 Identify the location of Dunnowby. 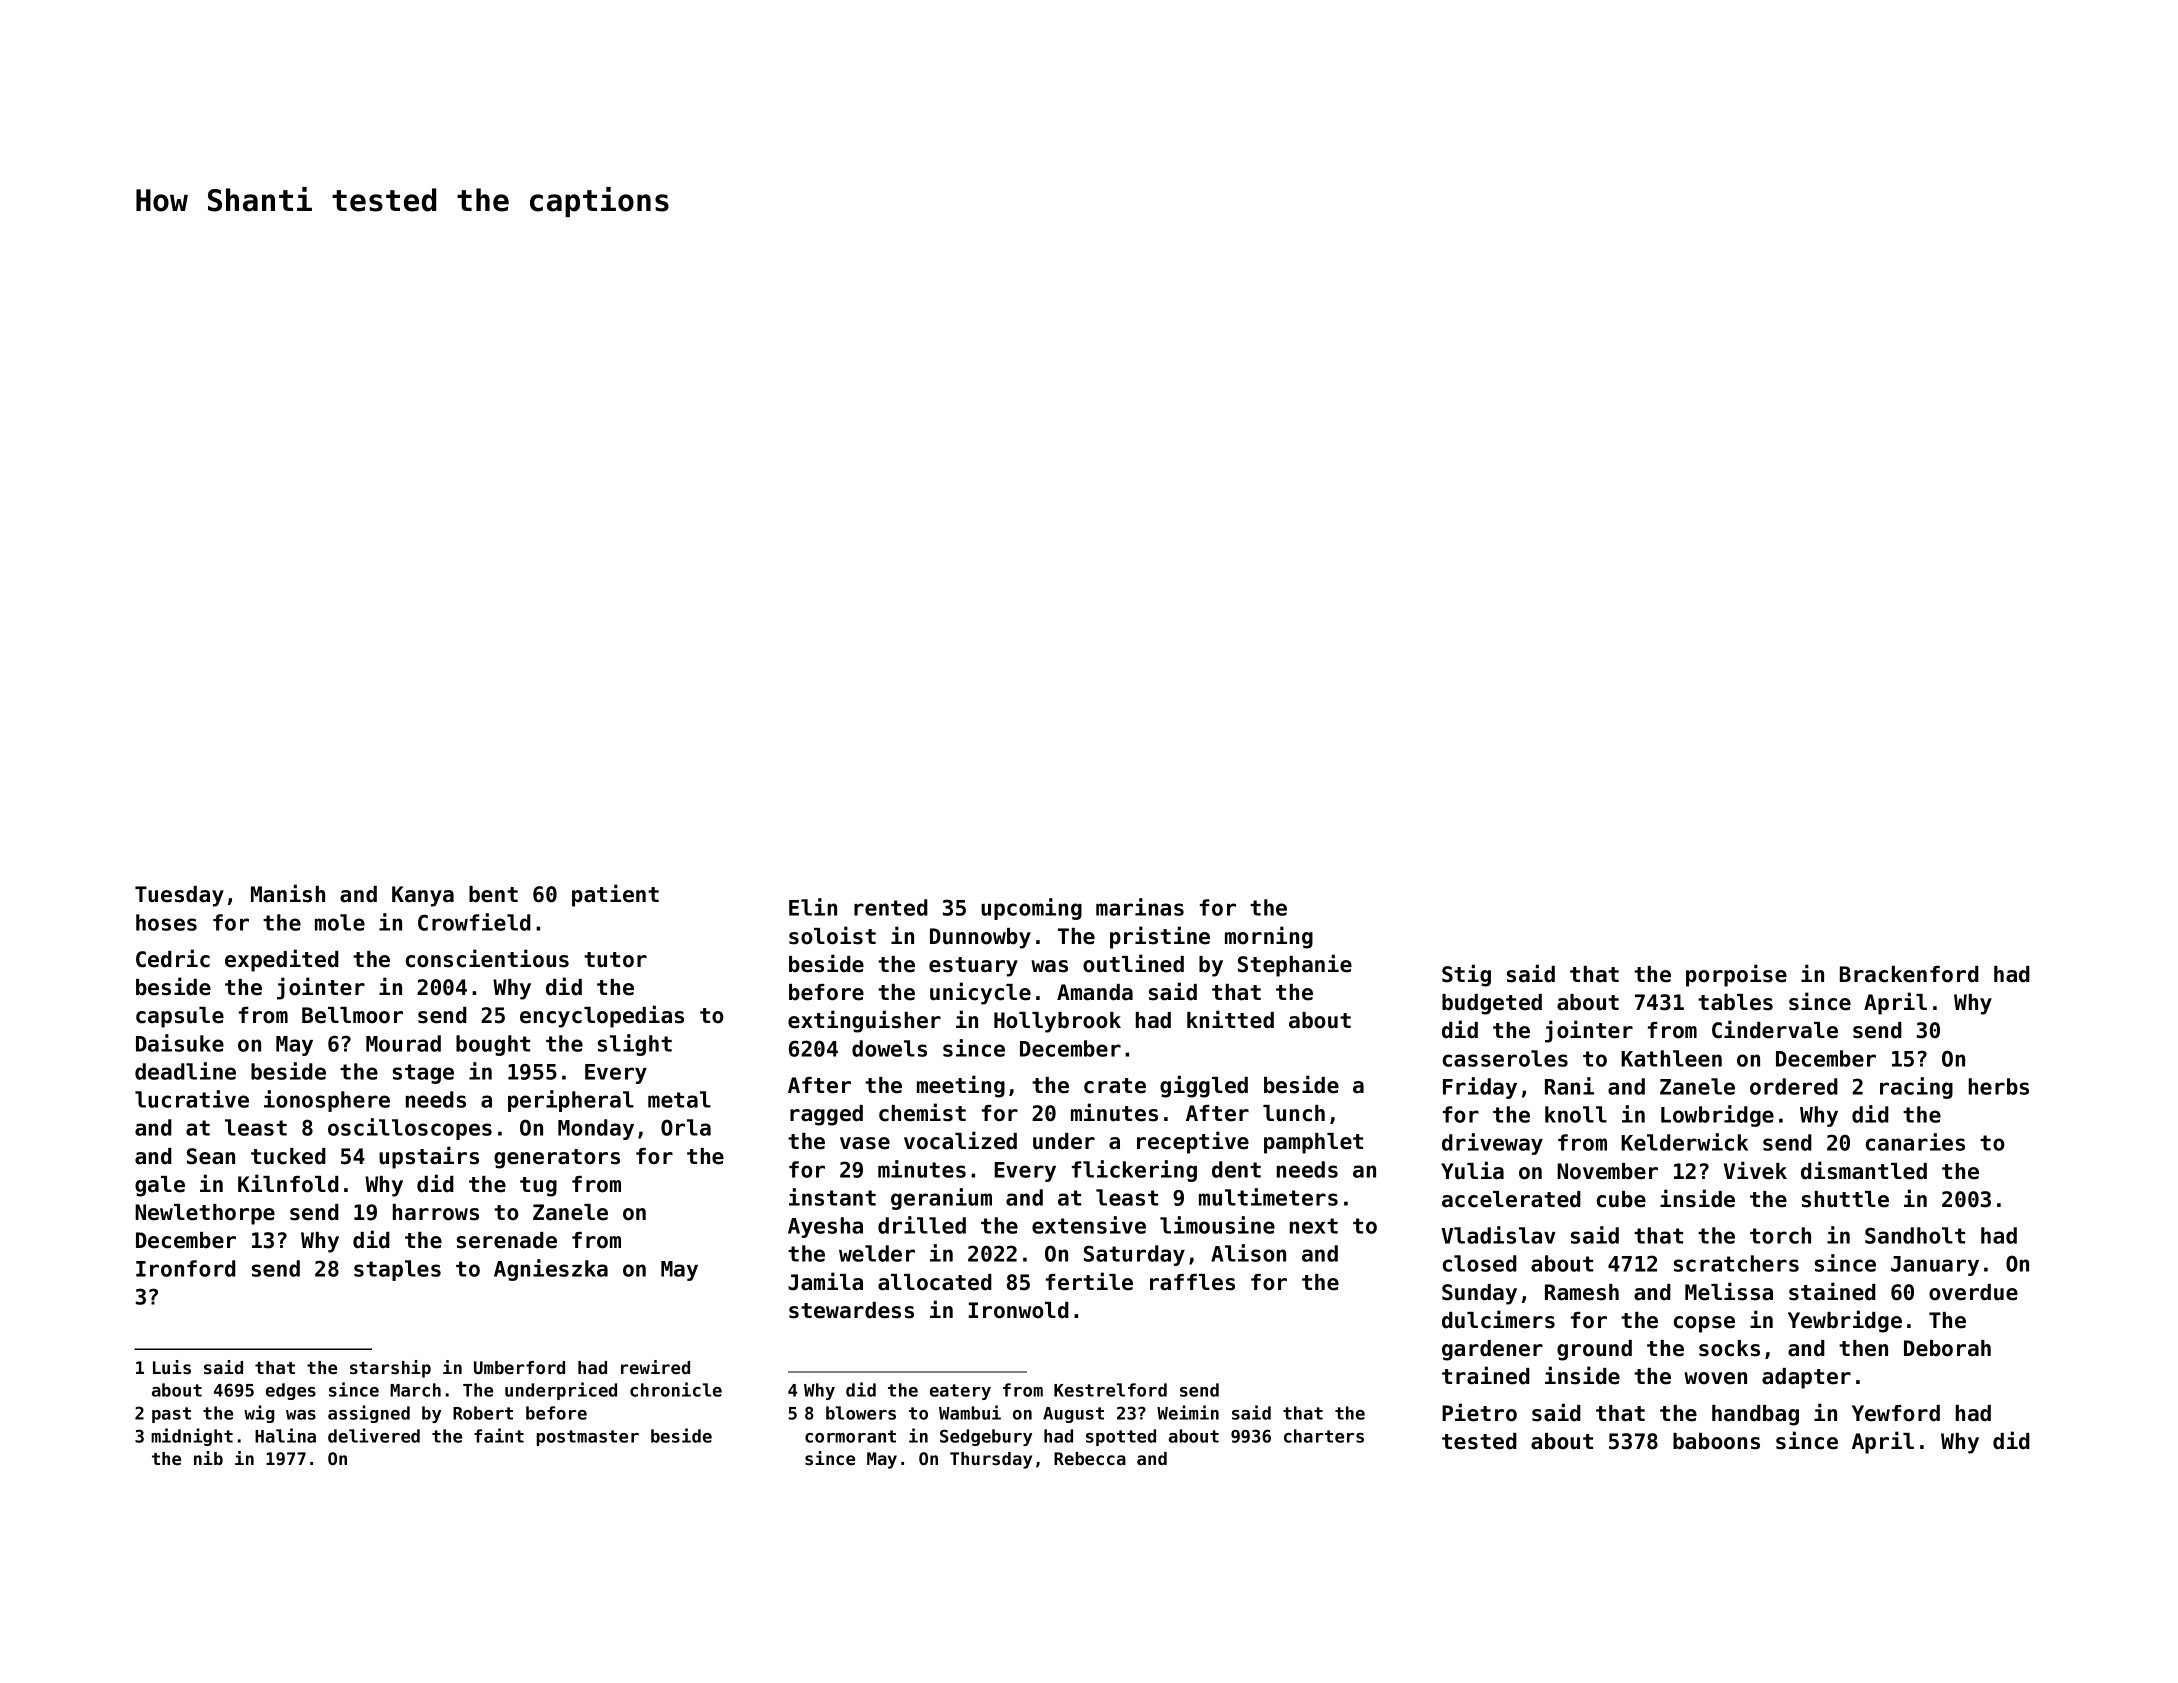
(980, 938).
